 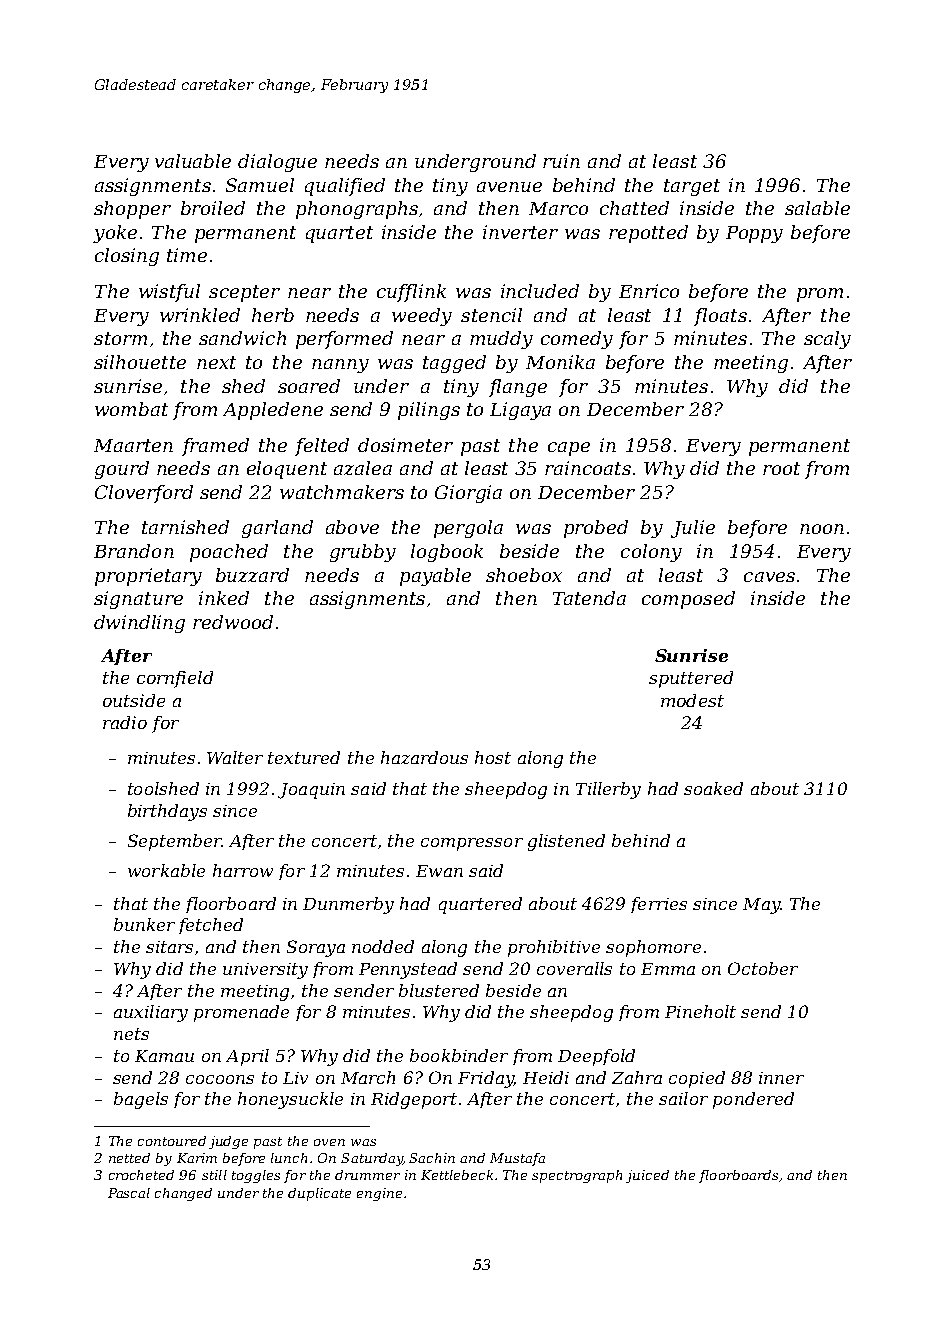 What do you see at coordinates (115, 234) in the screenshot?
I see `yoke` at bounding box center [115, 234].
